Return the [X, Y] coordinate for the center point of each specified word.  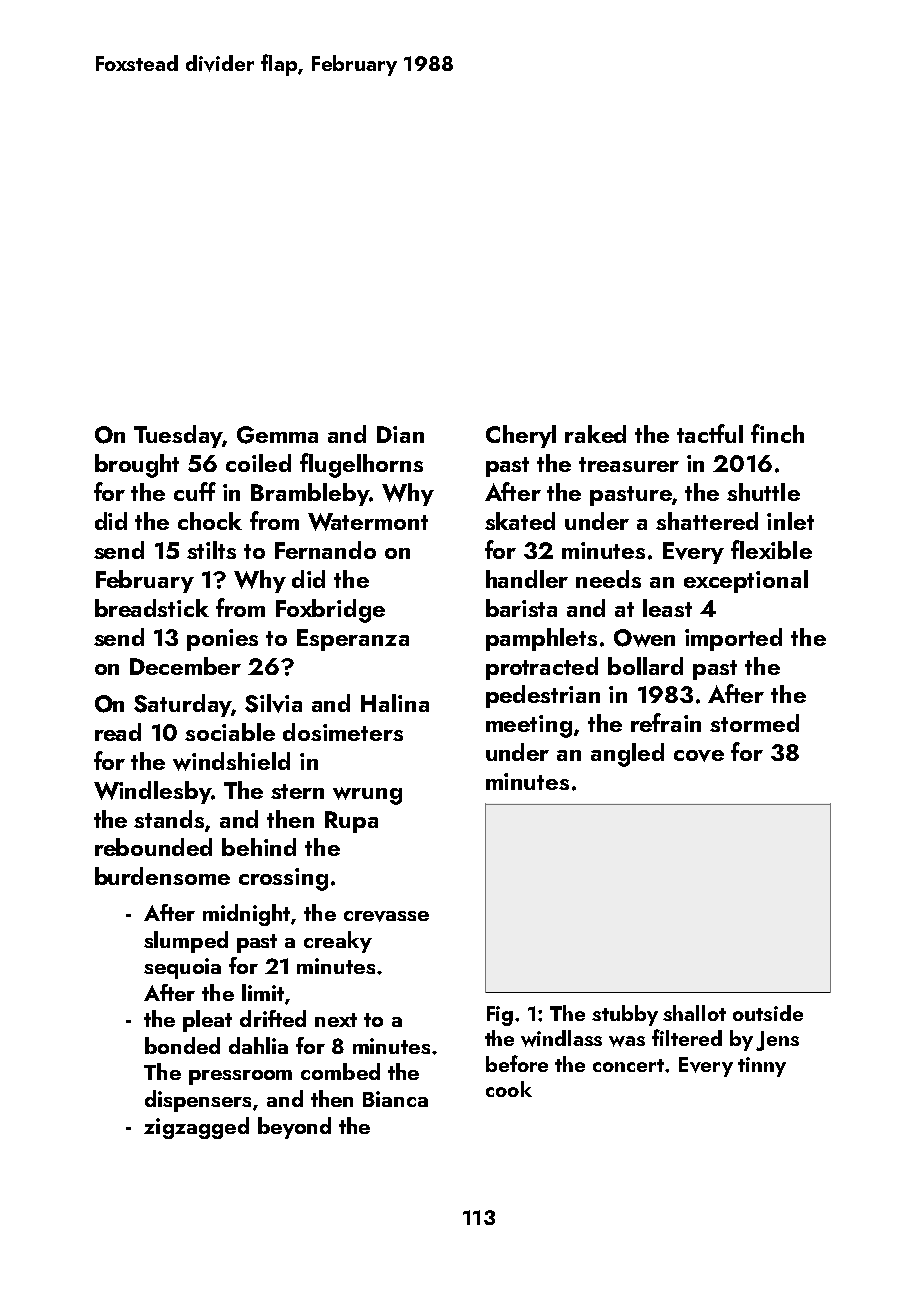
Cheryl [521, 436]
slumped [186, 942]
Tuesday [178, 436]
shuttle [763, 492]
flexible [771, 549]
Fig [500, 1016]
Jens [777, 1041]
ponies [222, 640]
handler [527, 579]
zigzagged [196, 1128]
